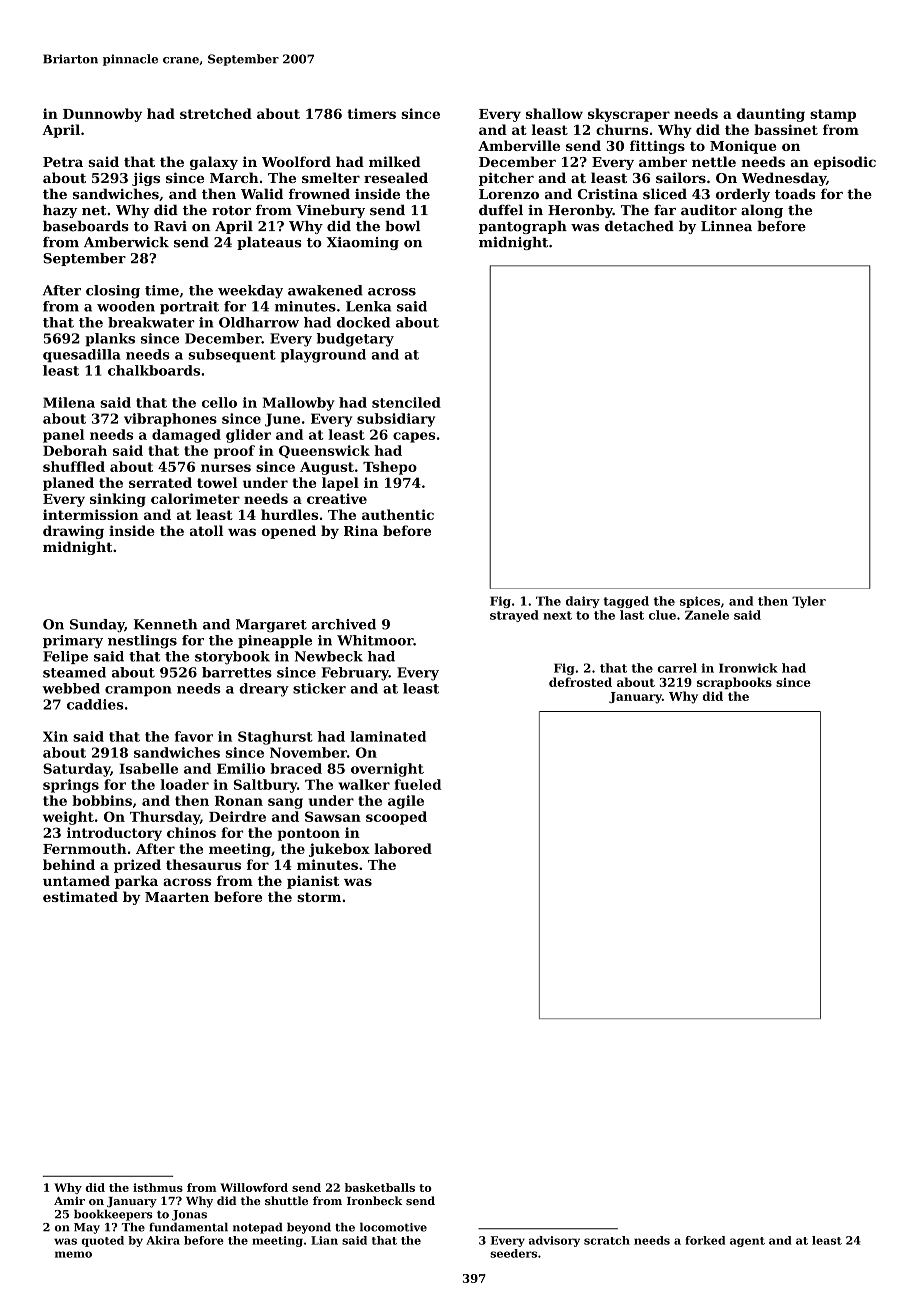 This screenshot has width=924, height=1308. Describe the element at coordinates (271, 626) in the screenshot. I see `Margaret` at that location.
